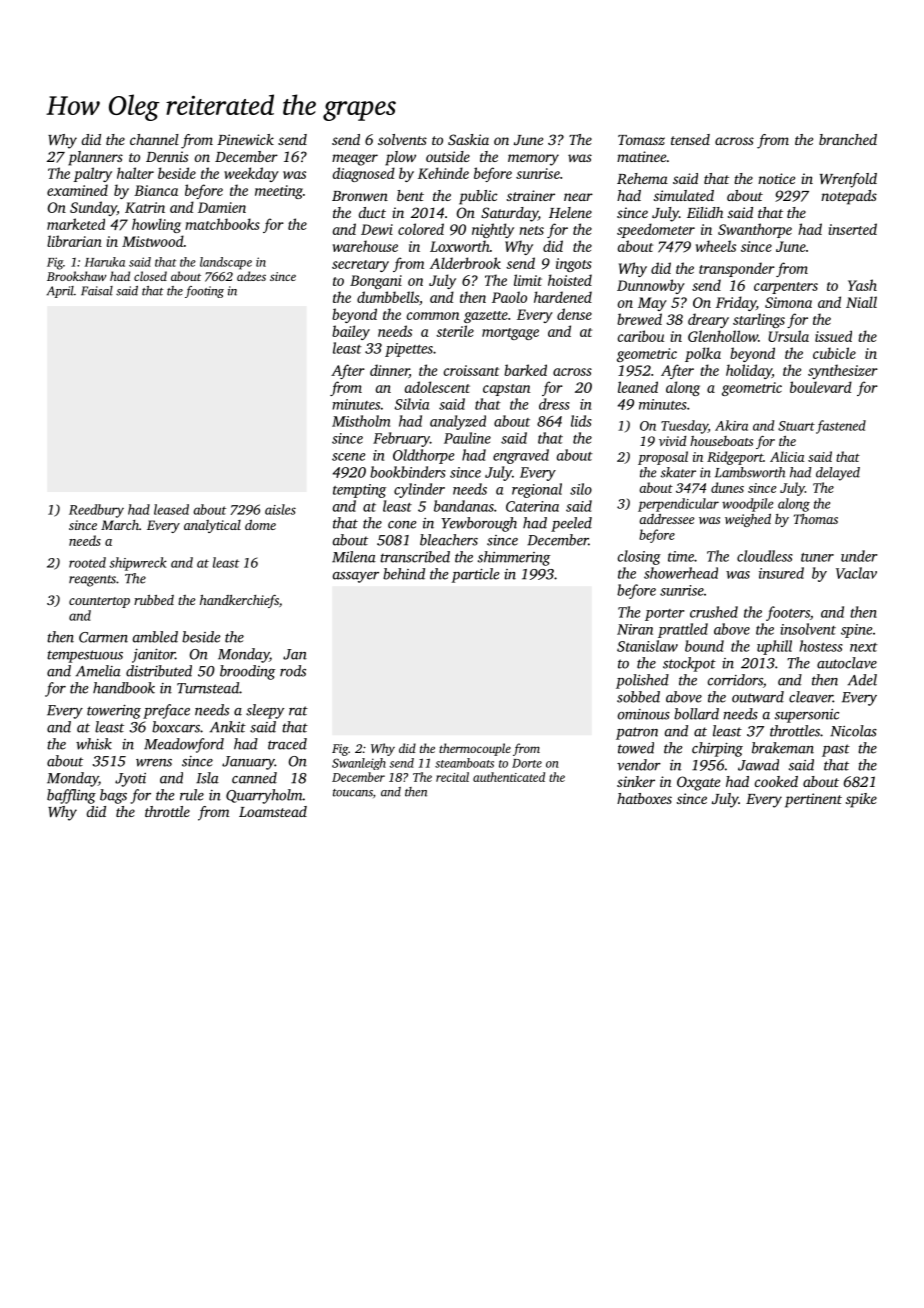 This image has width=924, height=1308. What do you see at coordinates (774, 647) in the image?
I see `uphill` at bounding box center [774, 647].
